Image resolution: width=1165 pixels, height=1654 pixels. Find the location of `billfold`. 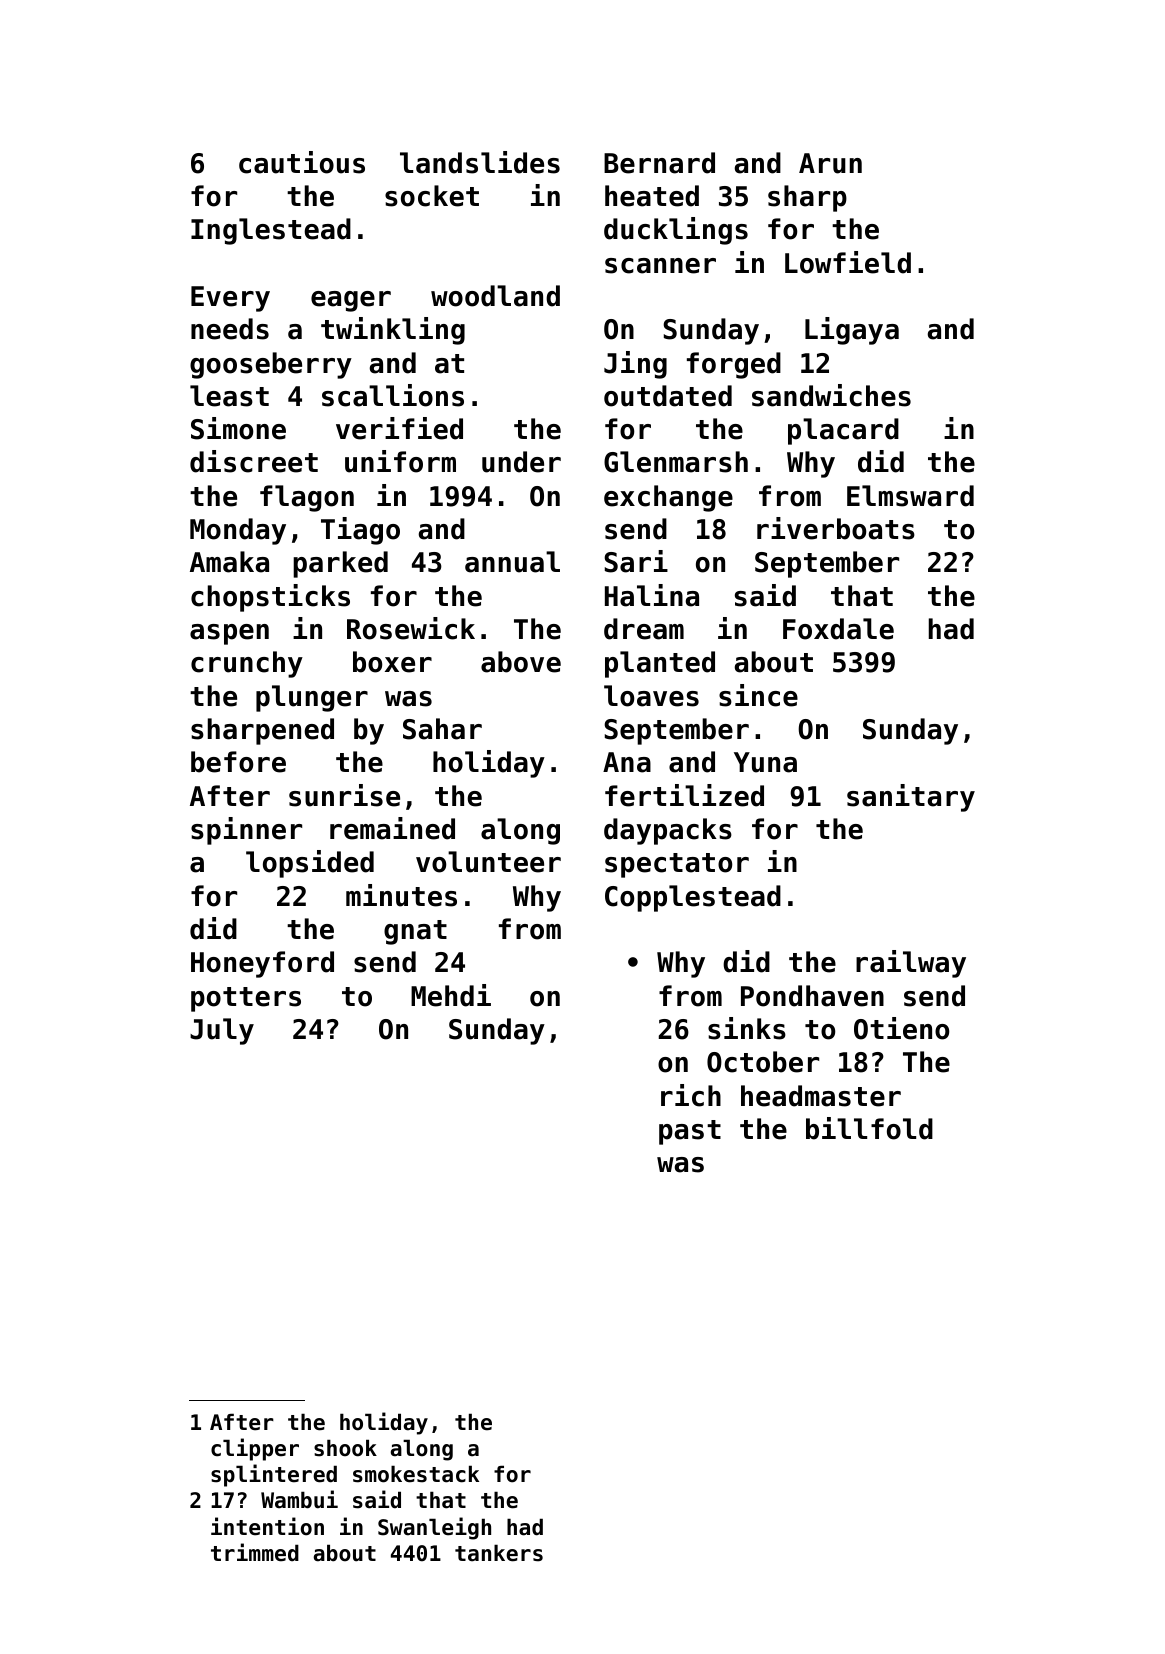

billfold is located at coordinates (869, 1128).
